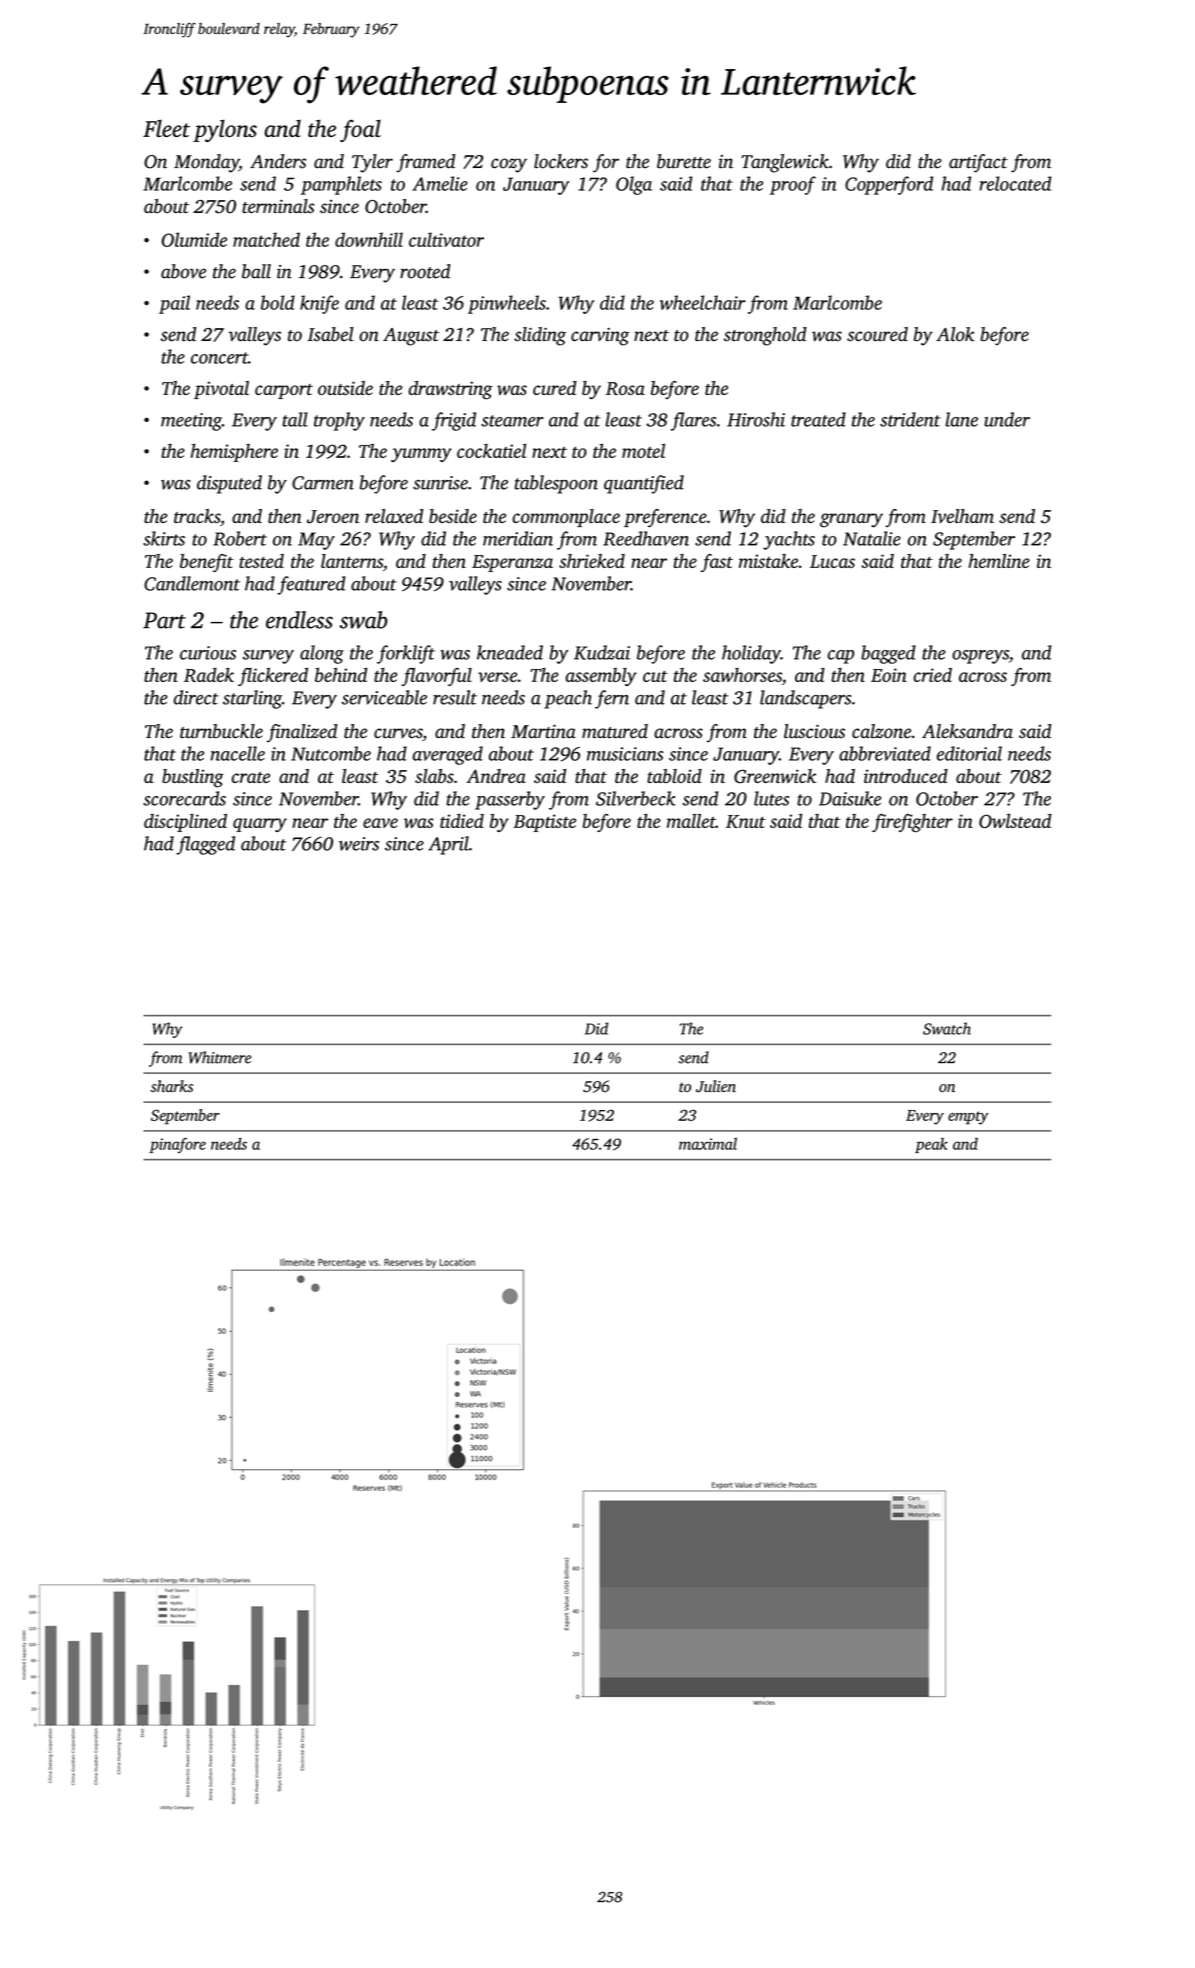  What do you see at coordinates (1015, 183) in the image?
I see `relocated` at bounding box center [1015, 183].
